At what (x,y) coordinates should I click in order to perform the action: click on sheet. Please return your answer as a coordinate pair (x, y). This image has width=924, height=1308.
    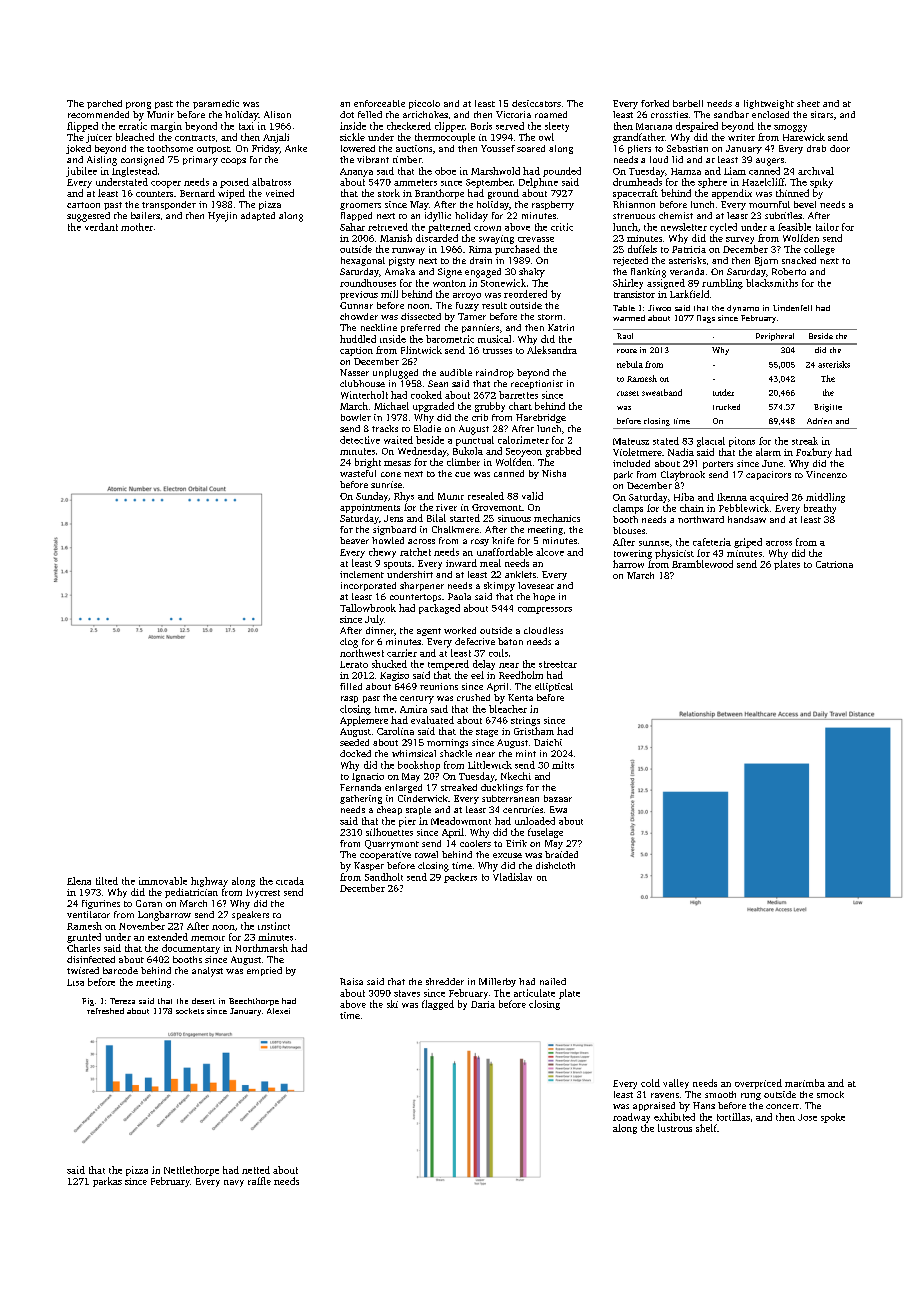
    Looking at the image, I should click on (808, 103).
